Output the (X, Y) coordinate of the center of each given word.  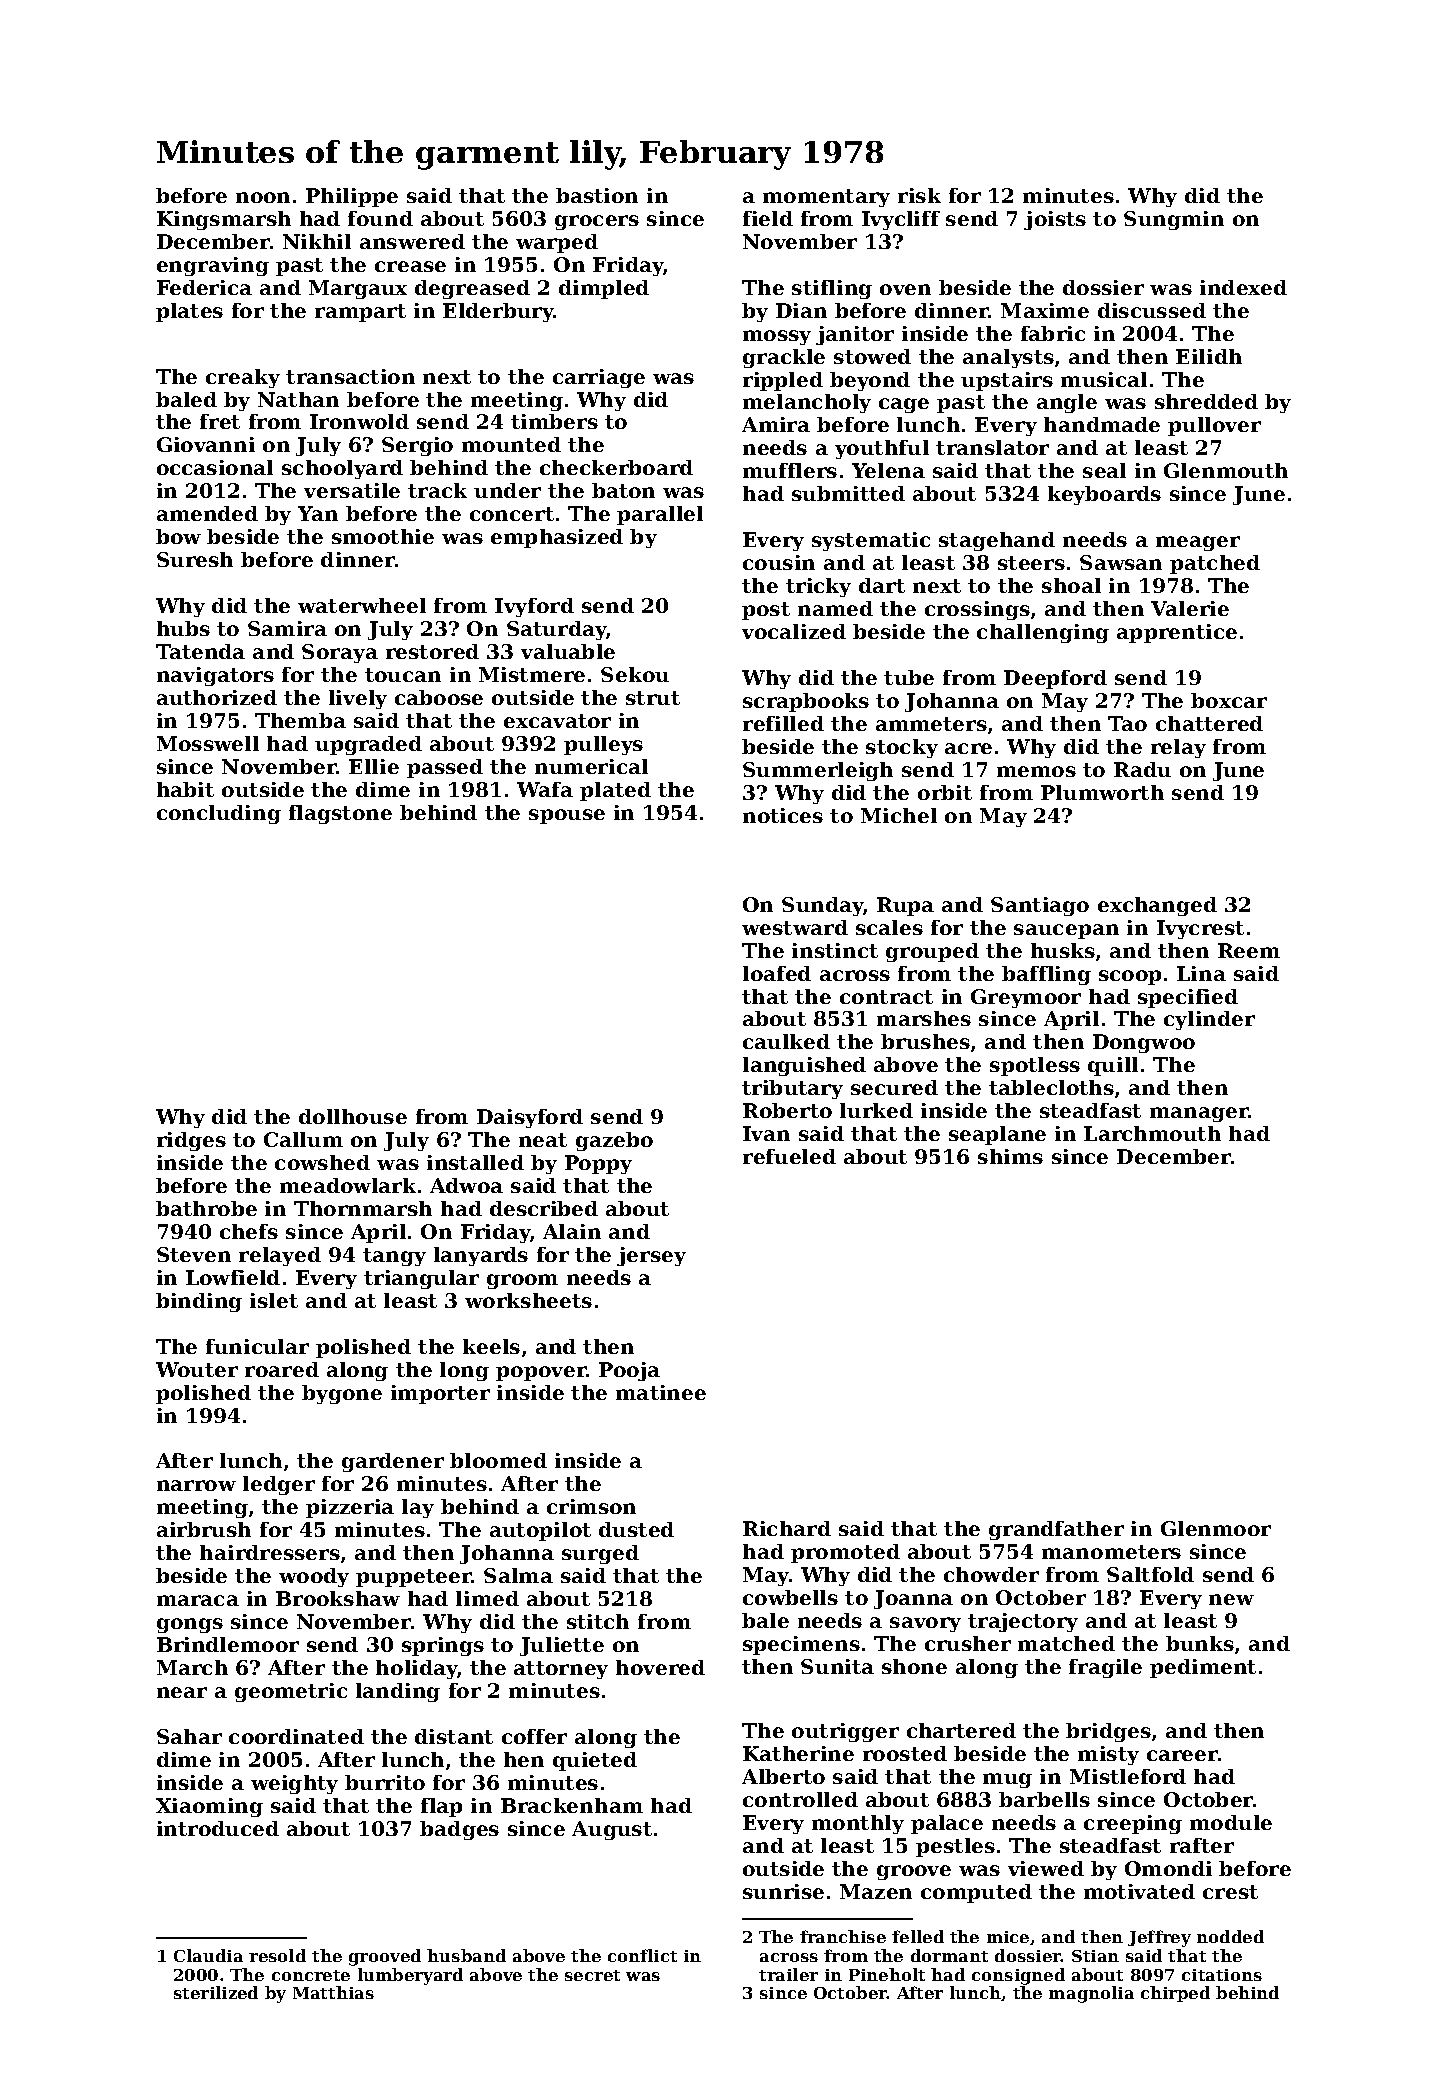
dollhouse (353, 1116)
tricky (818, 587)
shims (1010, 1156)
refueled (789, 1156)
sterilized (216, 1992)
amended (207, 513)
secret (592, 1975)
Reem (1249, 950)
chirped (1175, 1994)
